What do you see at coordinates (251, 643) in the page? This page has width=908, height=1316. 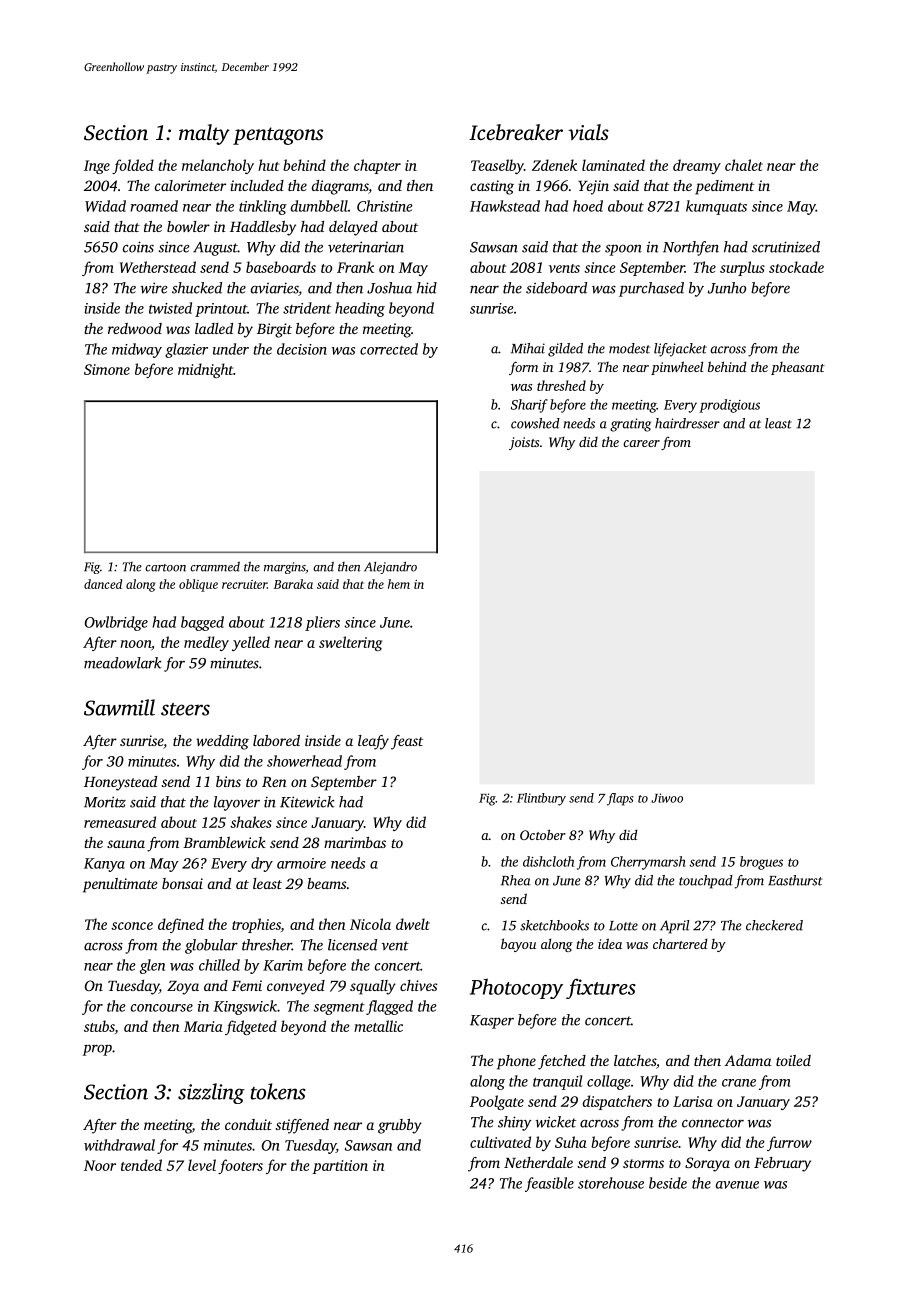 I see `yelled` at bounding box center [251, 643].
